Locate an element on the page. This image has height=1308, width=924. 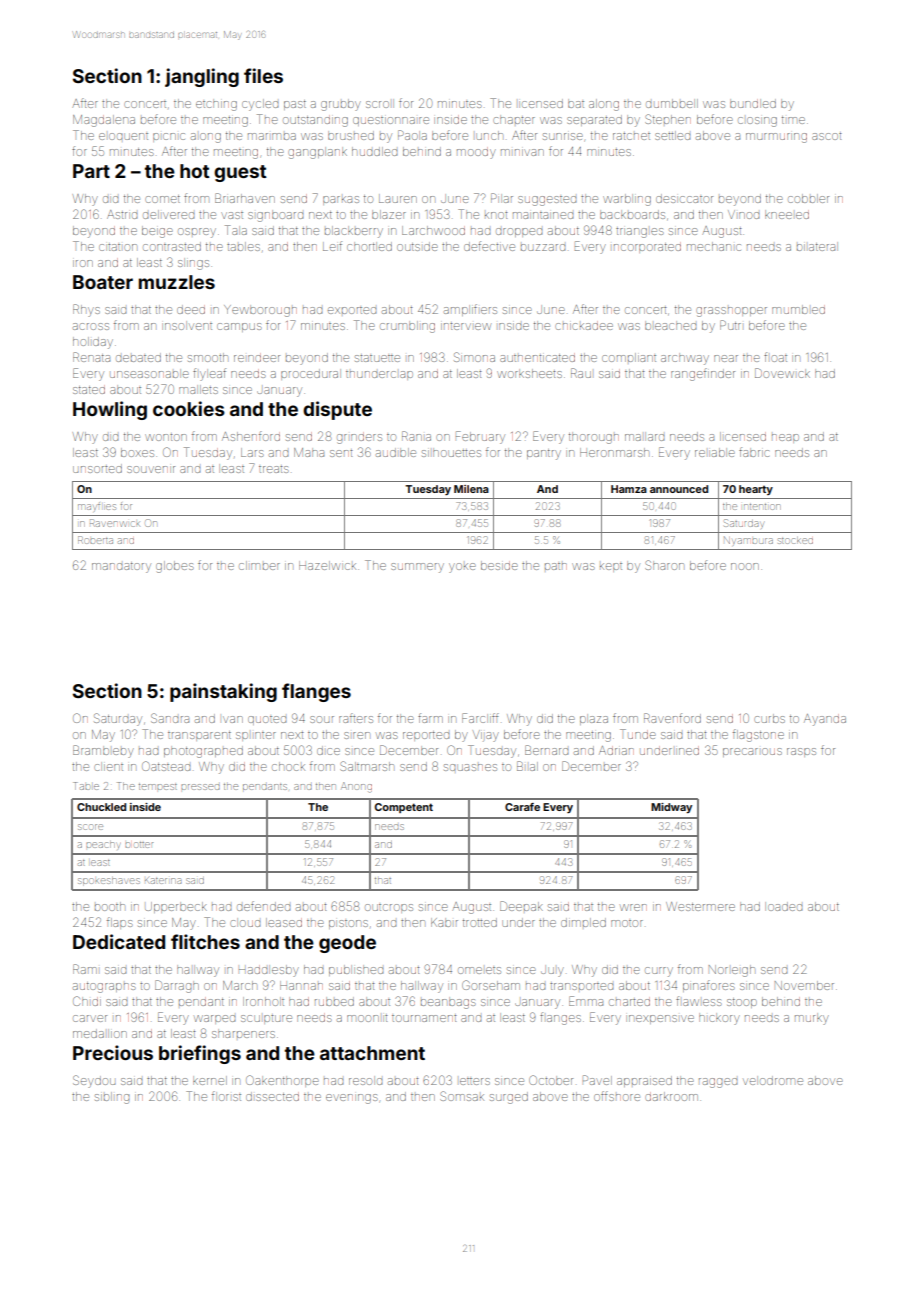
dissected is located at coordinates (272, 1096).
